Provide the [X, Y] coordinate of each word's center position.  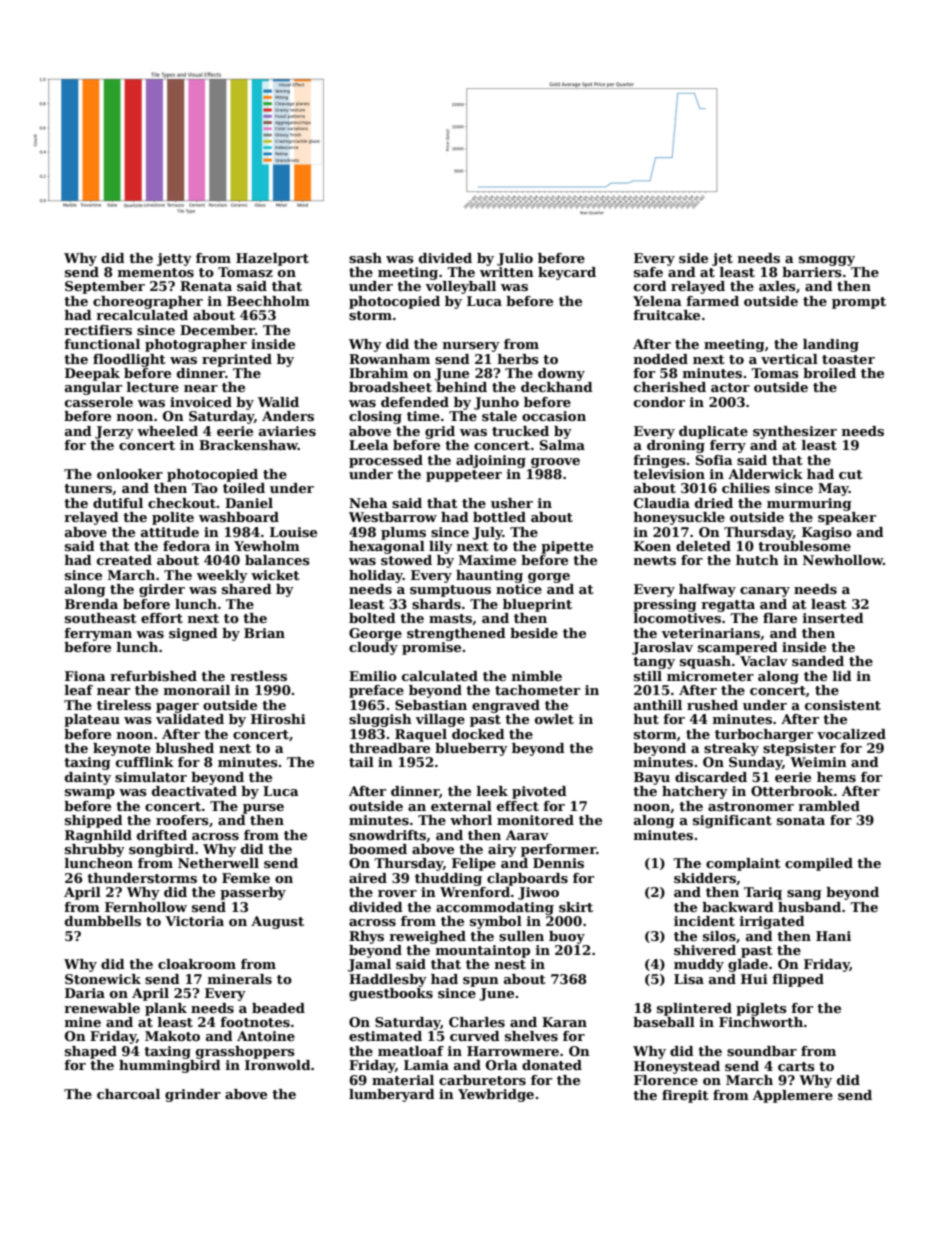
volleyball [460, 287]
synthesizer [795, 432]
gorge [549, 578]
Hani [833, 936]
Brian [264, 633]
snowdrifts [387, 835]
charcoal [128, 1094]
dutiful [118, 503]
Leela [369, 445]
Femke [246, 878]
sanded [818, 661]
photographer [196, 345]
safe [648, 272]
